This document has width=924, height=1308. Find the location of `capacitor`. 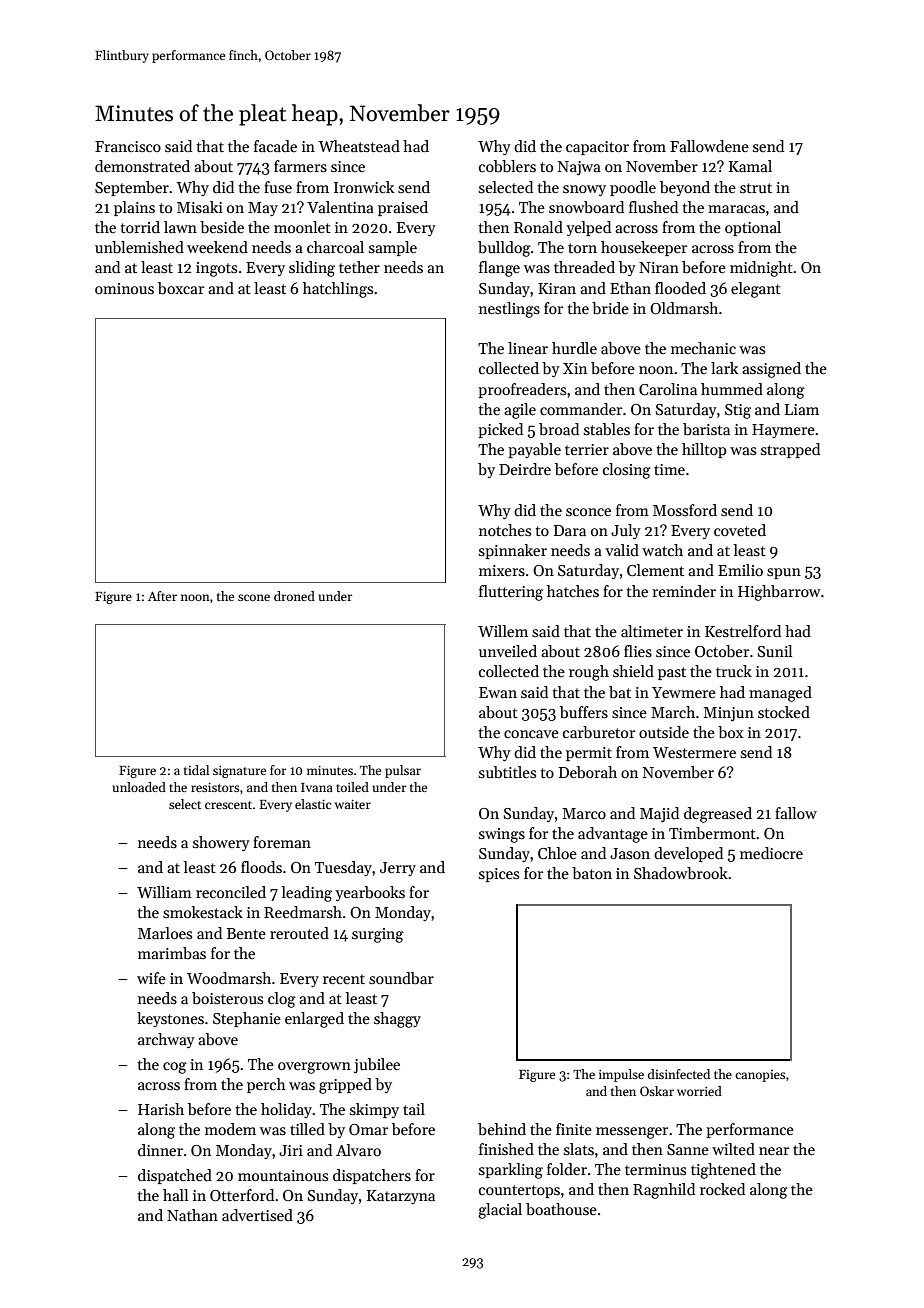

capacitor is located at coordinates (597, 148).
